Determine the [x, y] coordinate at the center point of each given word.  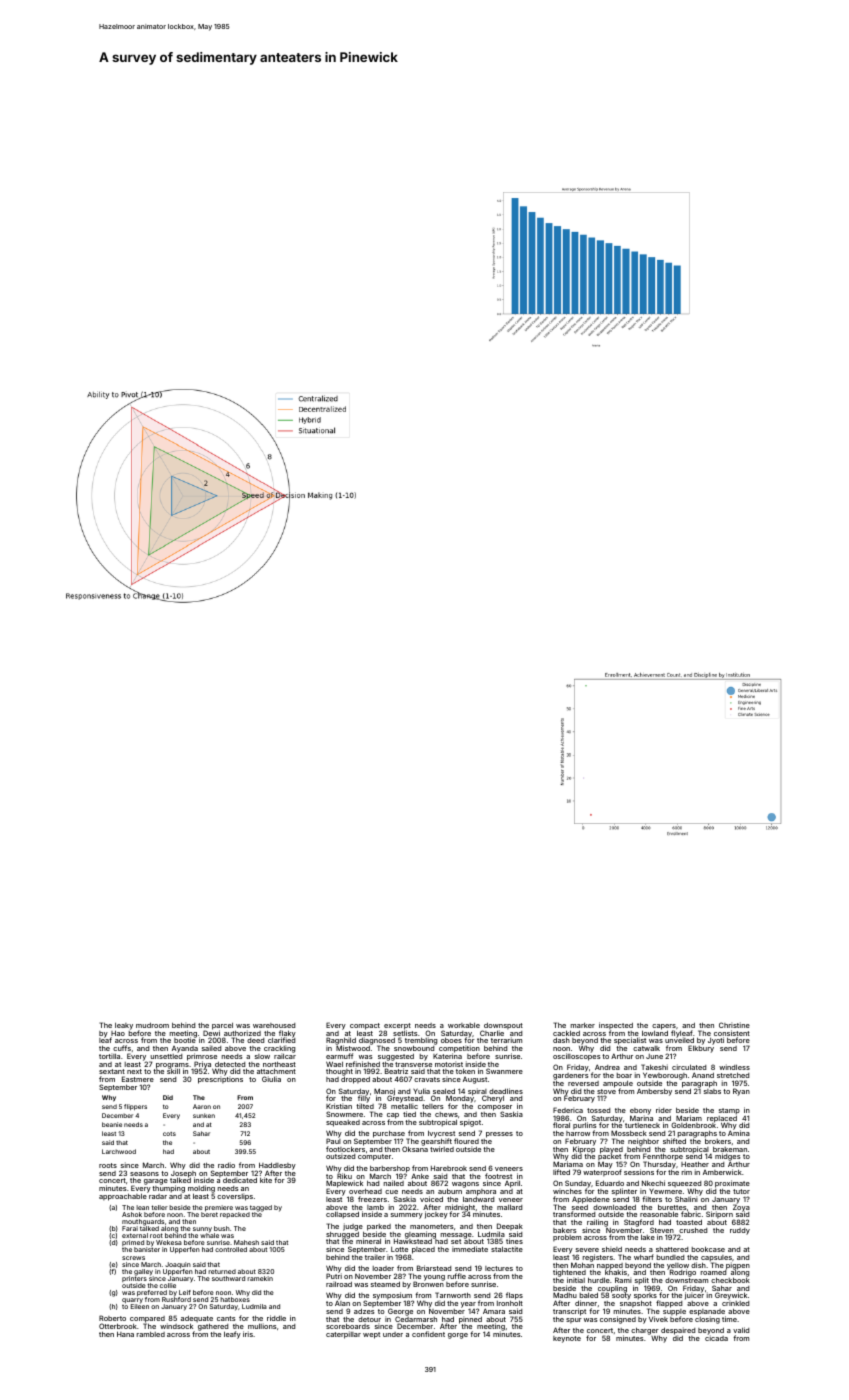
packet [610, 1158]
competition [459, 1049]
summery [407, 1216]
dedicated [240, 1180]
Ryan [741, 1092]
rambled [151, 1334]
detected [230, 1064]
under [393, 1334]
